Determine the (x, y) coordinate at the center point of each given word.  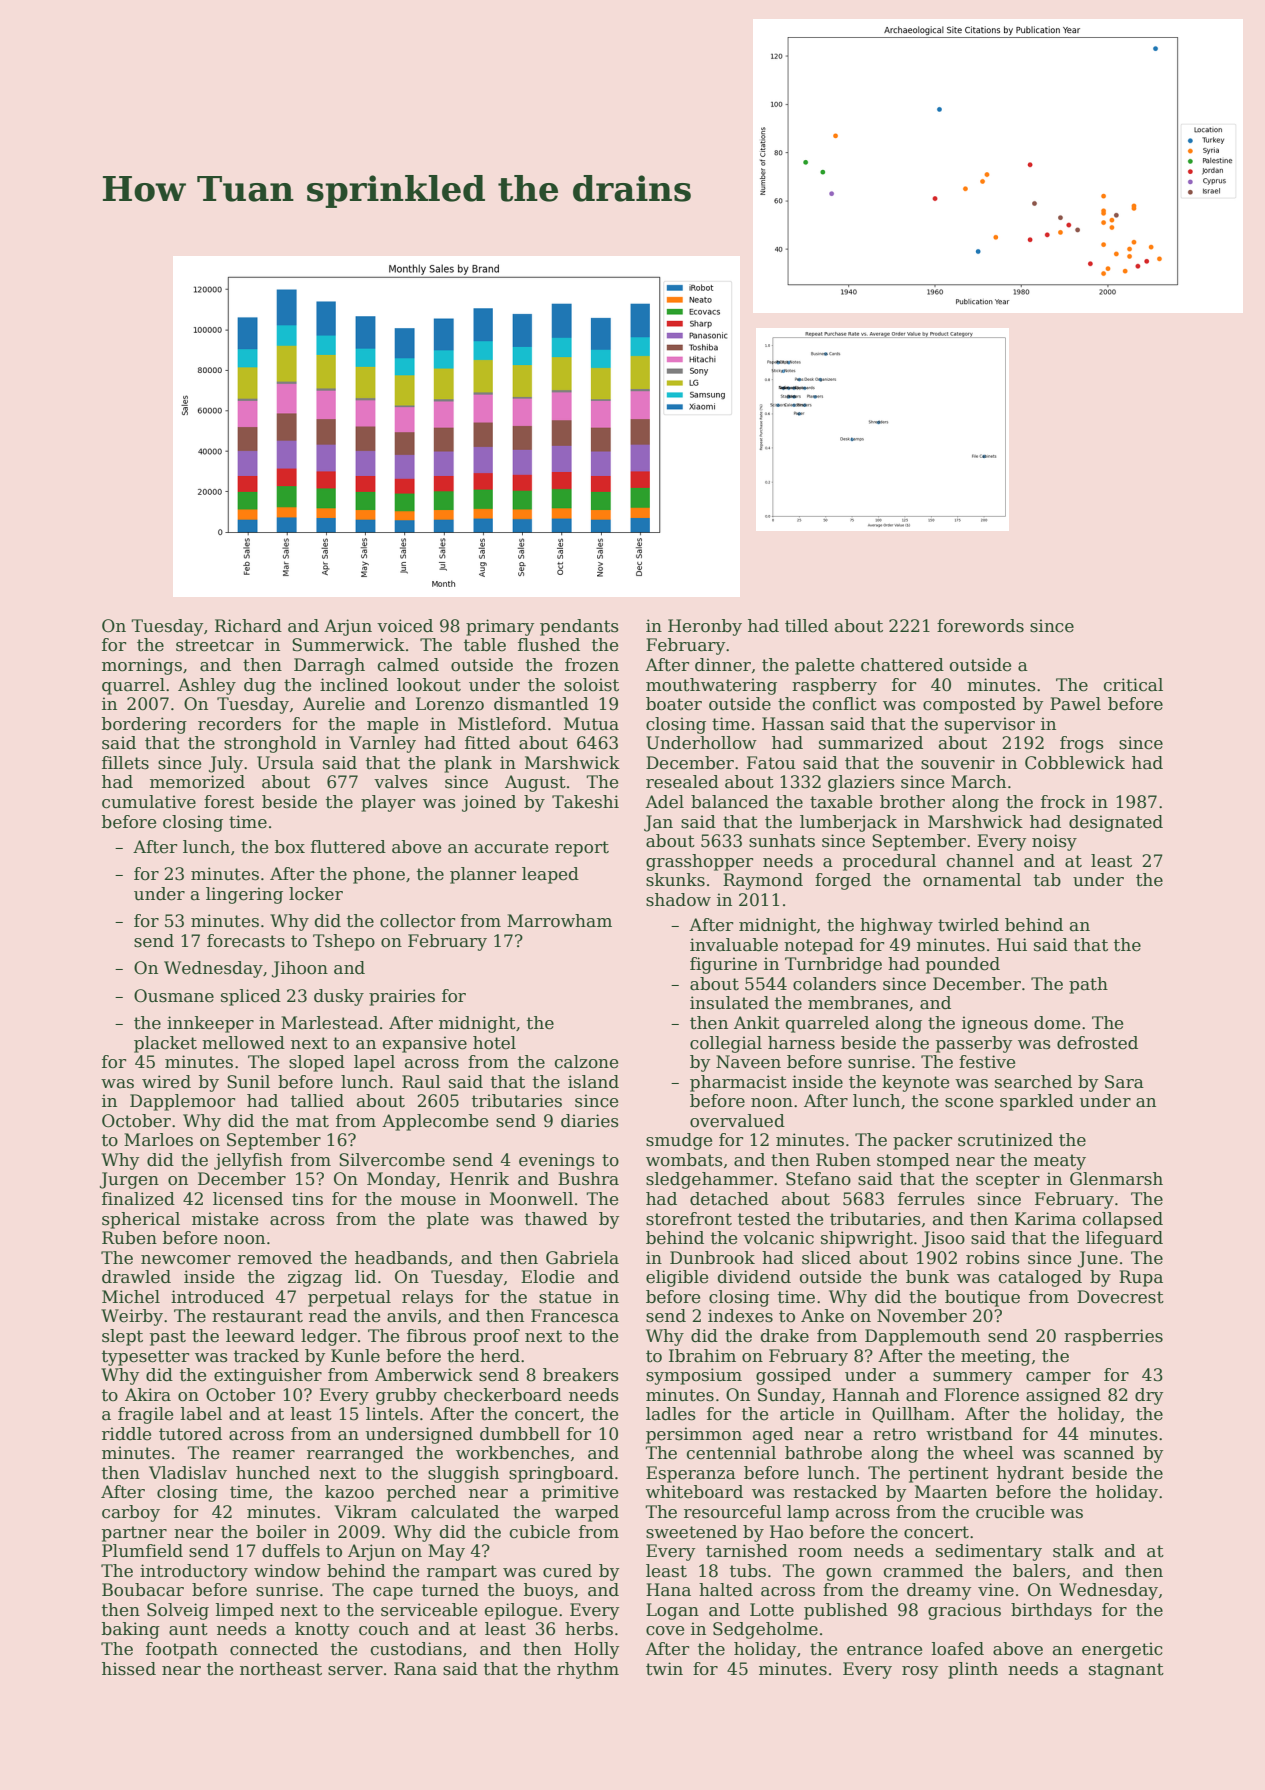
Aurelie (334, 704)
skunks (675, 880)
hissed (129, 1669)
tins (307, 1199)
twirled (968, 925)
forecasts (246, 941)
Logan (672, 1611)
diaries (590, 1121)
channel (980, 861)
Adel (664, 802)
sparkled (1037, 1102)
